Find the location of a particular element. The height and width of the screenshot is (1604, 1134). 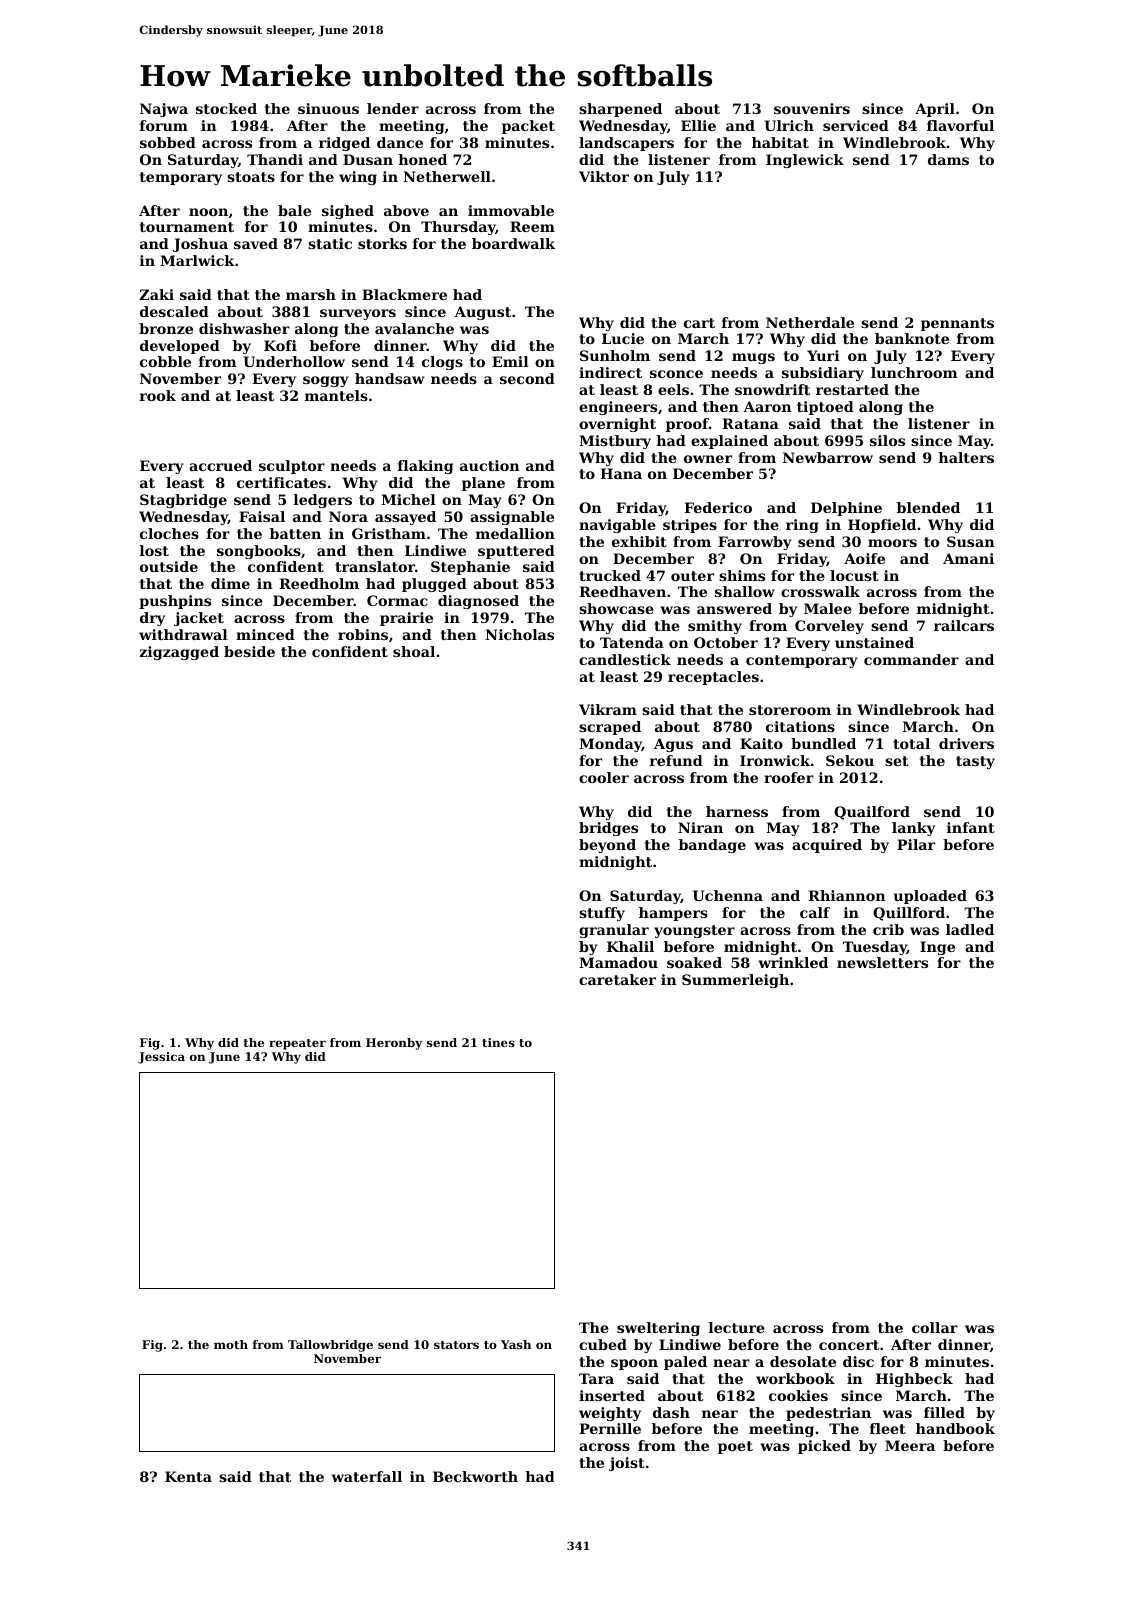

April is located at coordinates (935, 110).
